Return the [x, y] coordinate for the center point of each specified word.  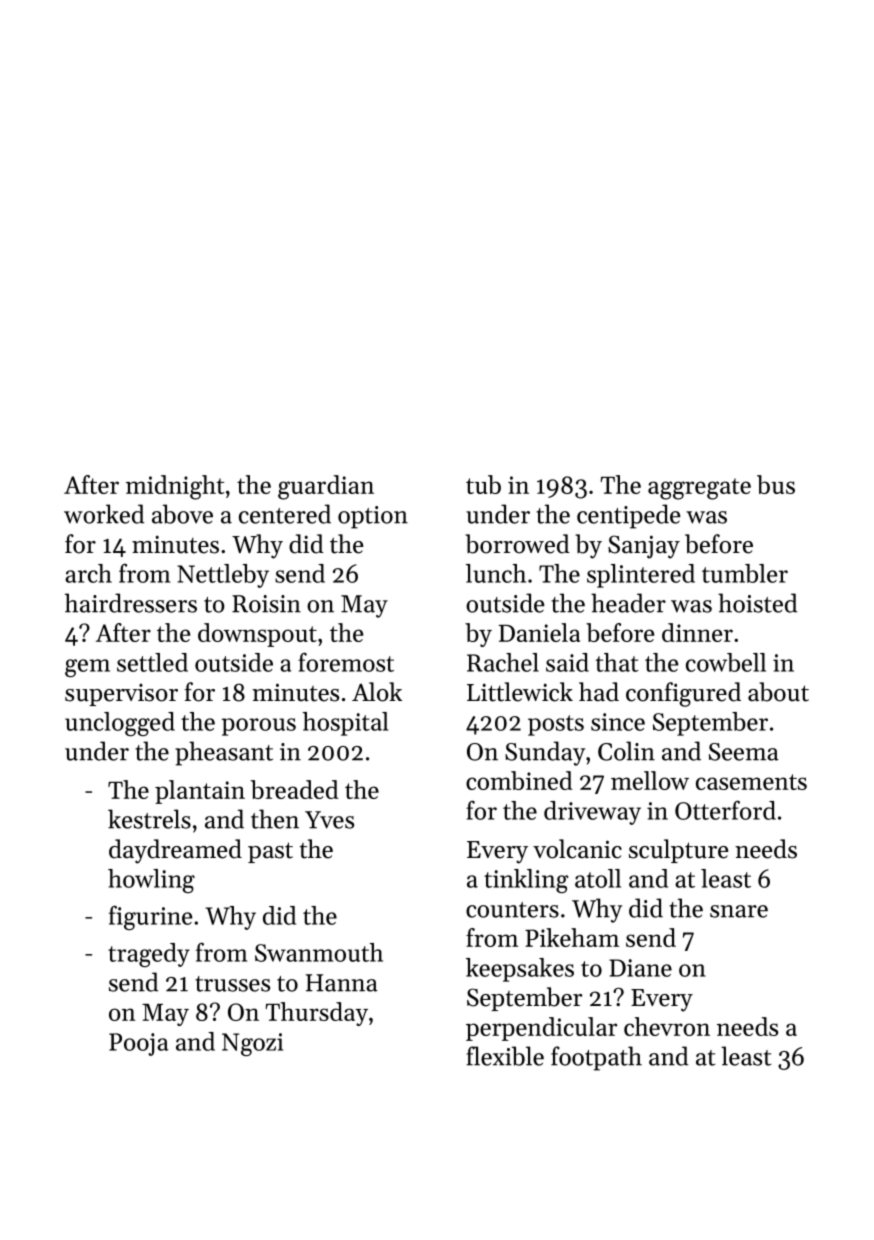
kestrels [149, 819]
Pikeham [572, 937]
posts [556, 725]
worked [104, 514]
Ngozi [252, 1044]
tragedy [149, 955]
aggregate [699, 489]
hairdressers [131, 603]
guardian [326, 487]
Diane [640, 968]
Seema [744, 752]
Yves [329, 820]
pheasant [224, 753]
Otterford [725, 810]
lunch [496, 573]
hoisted [757, 603]
